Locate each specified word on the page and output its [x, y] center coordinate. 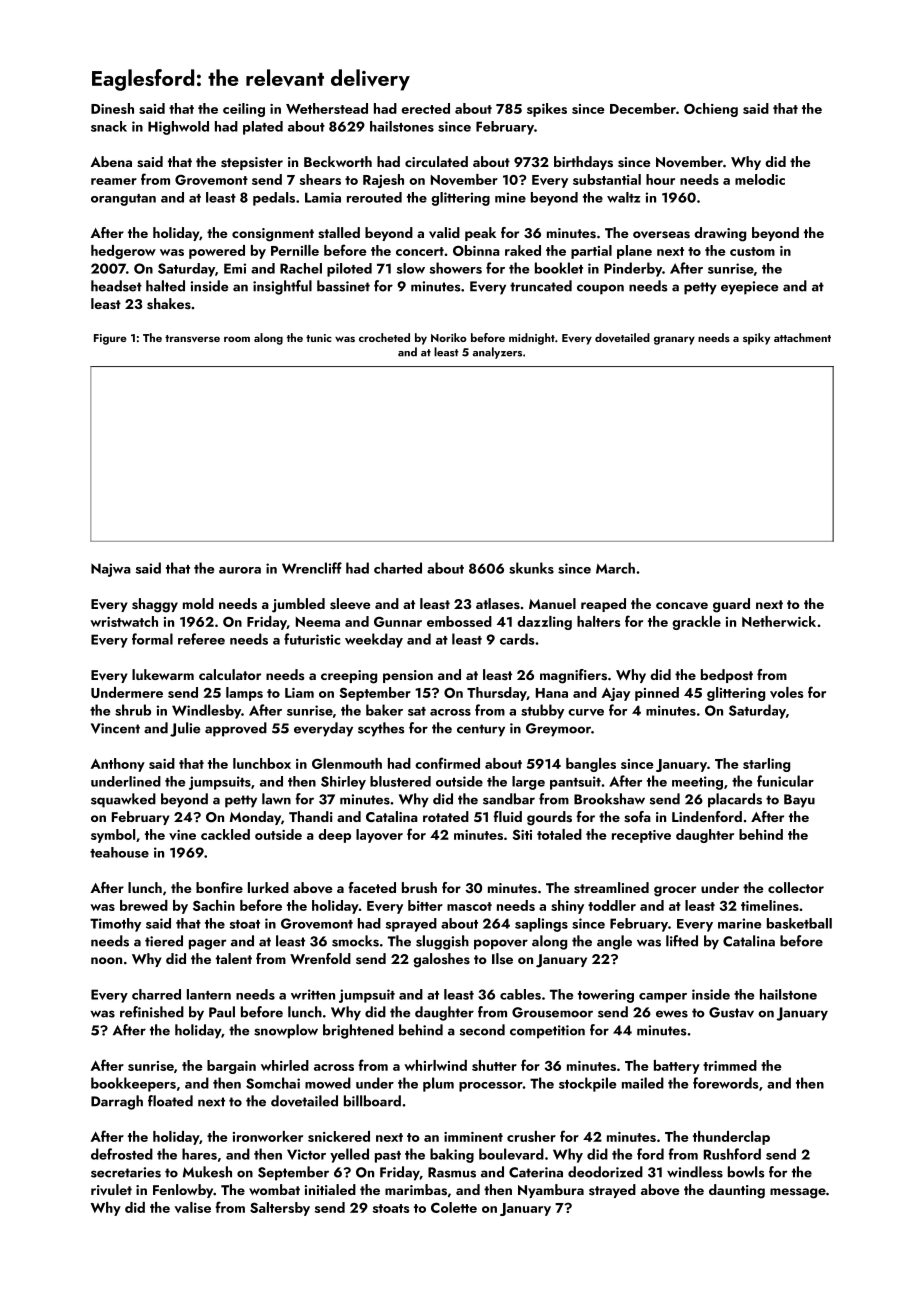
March [615, 568]
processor [491, 1087]
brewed [144, 905]
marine [739, 923]
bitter [425, 905]
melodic [760, 179]
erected [425, 108]
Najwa [111, 570]
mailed [643, 1083]
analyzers [497, 353]
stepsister [252, 163]
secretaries [126, 1172]
